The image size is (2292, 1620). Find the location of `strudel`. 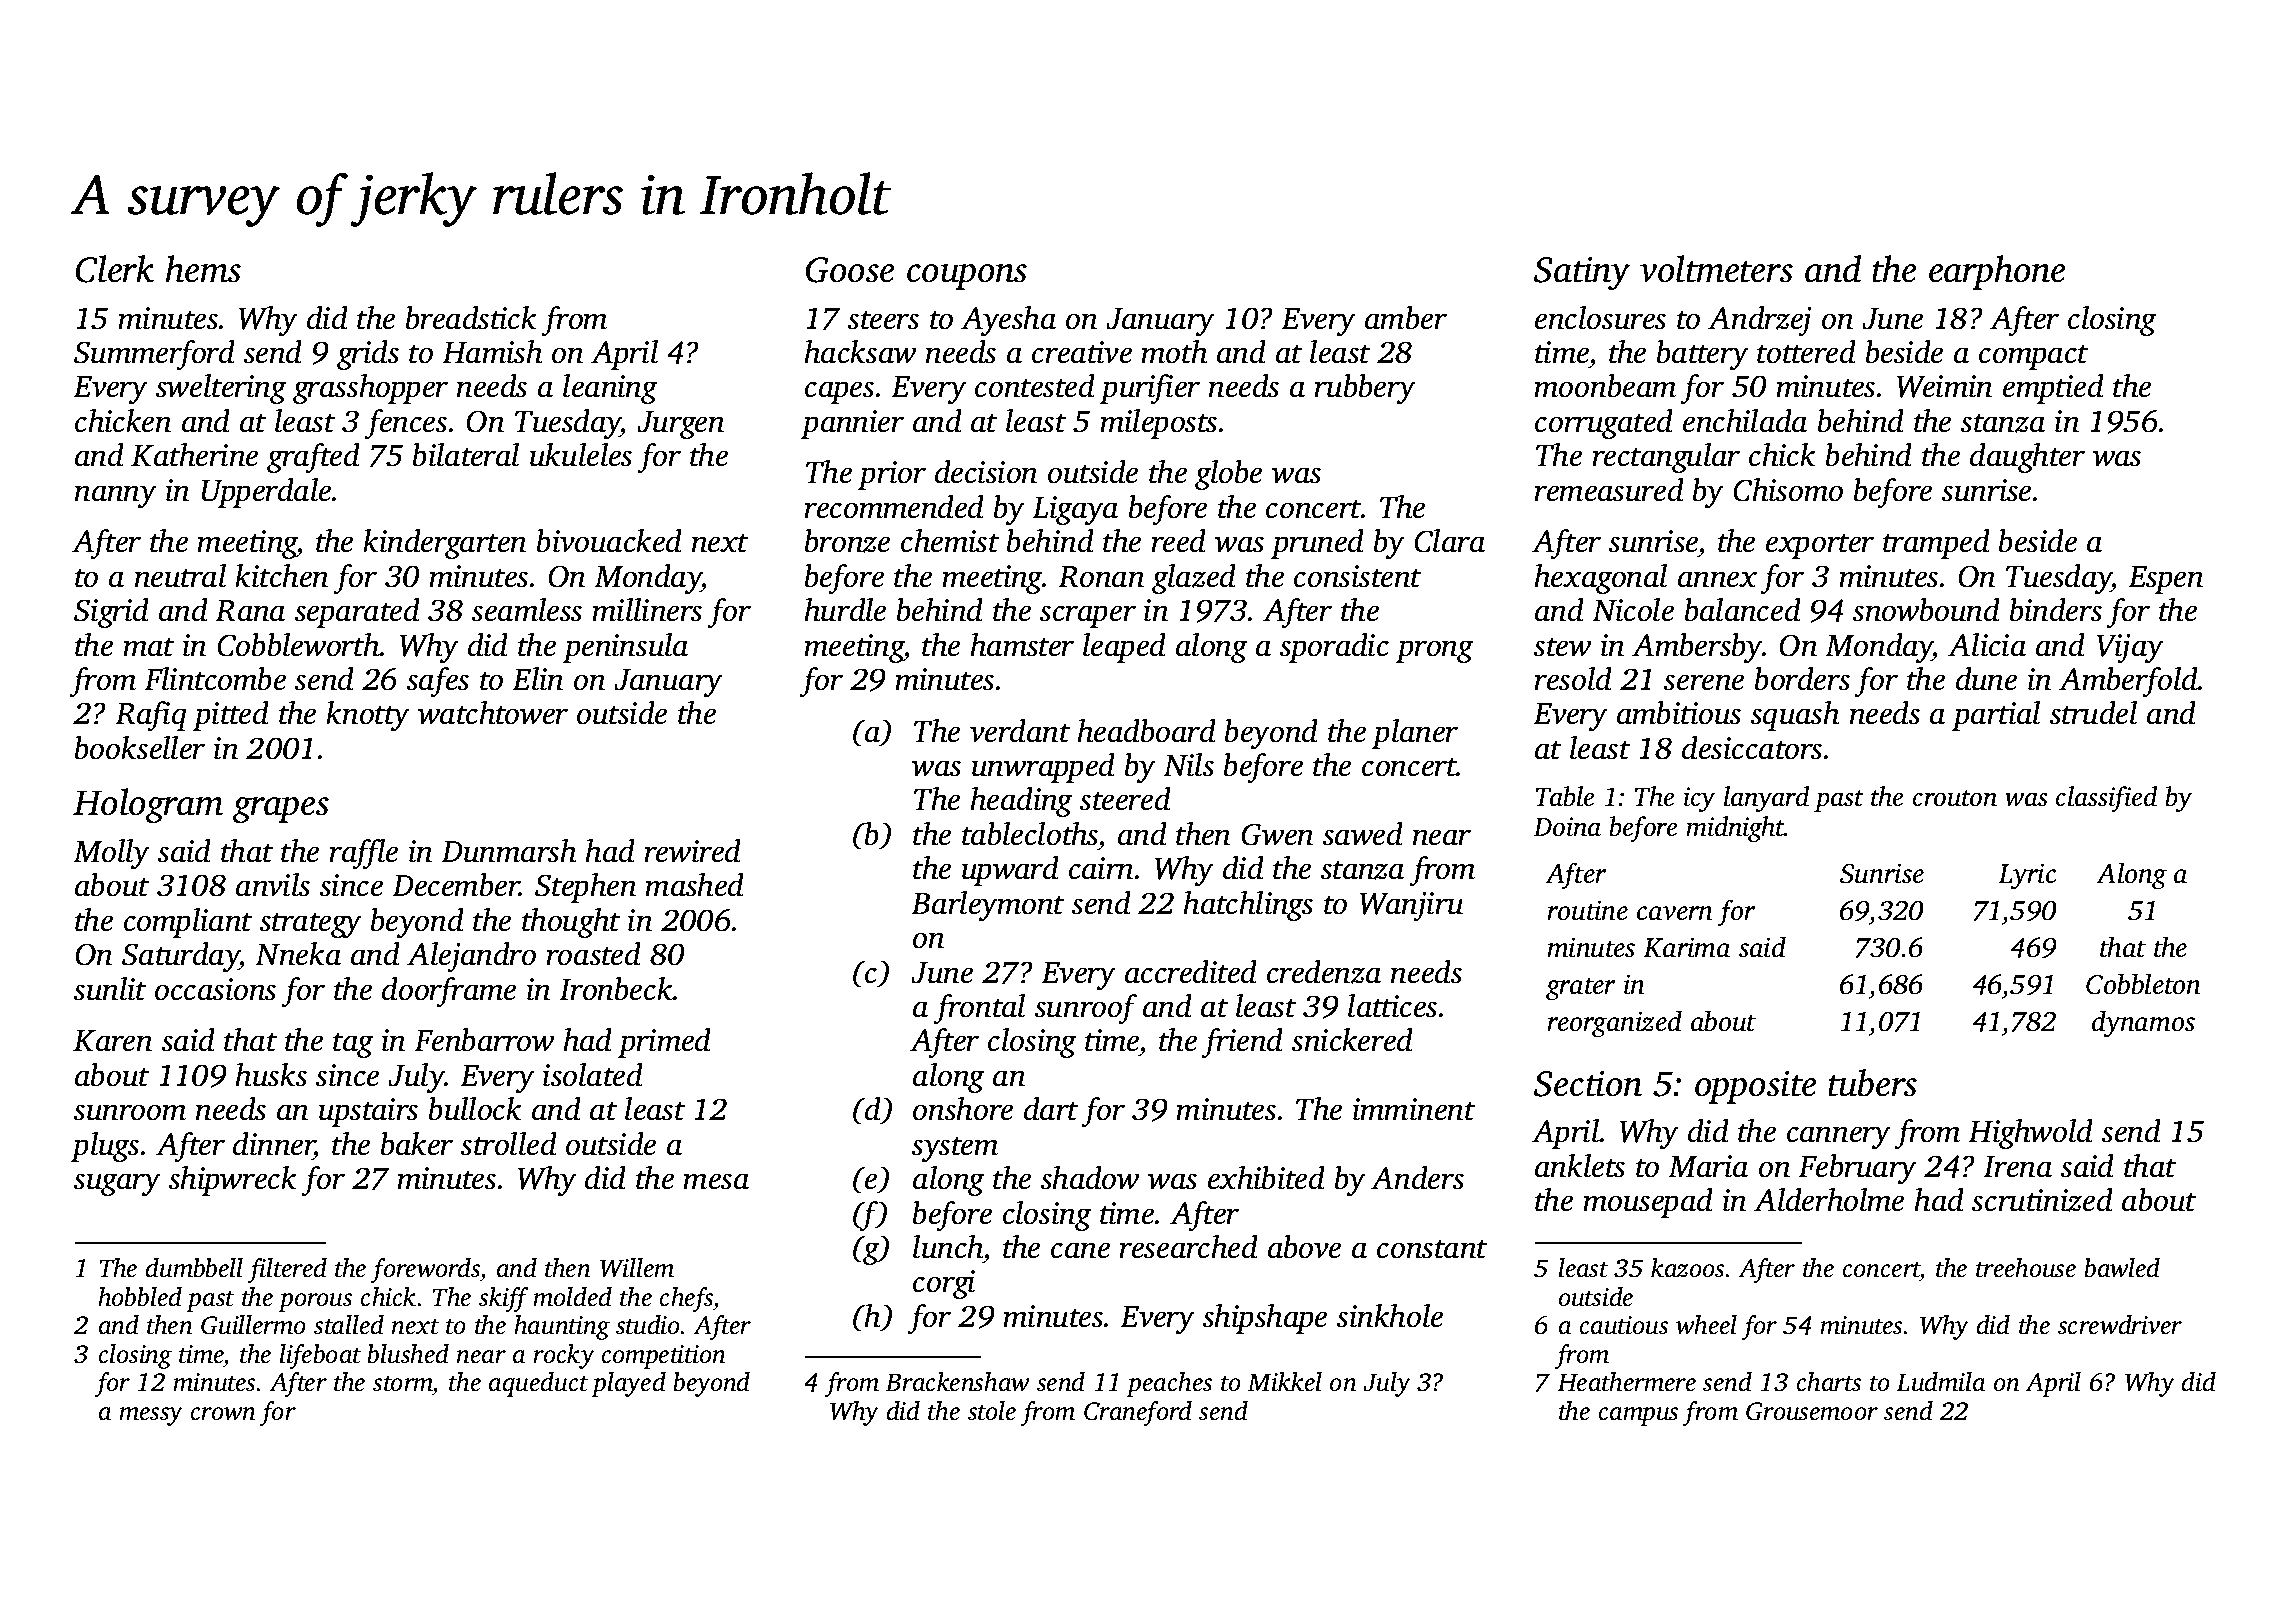

strudel is located at coordinates (2093, 713).
